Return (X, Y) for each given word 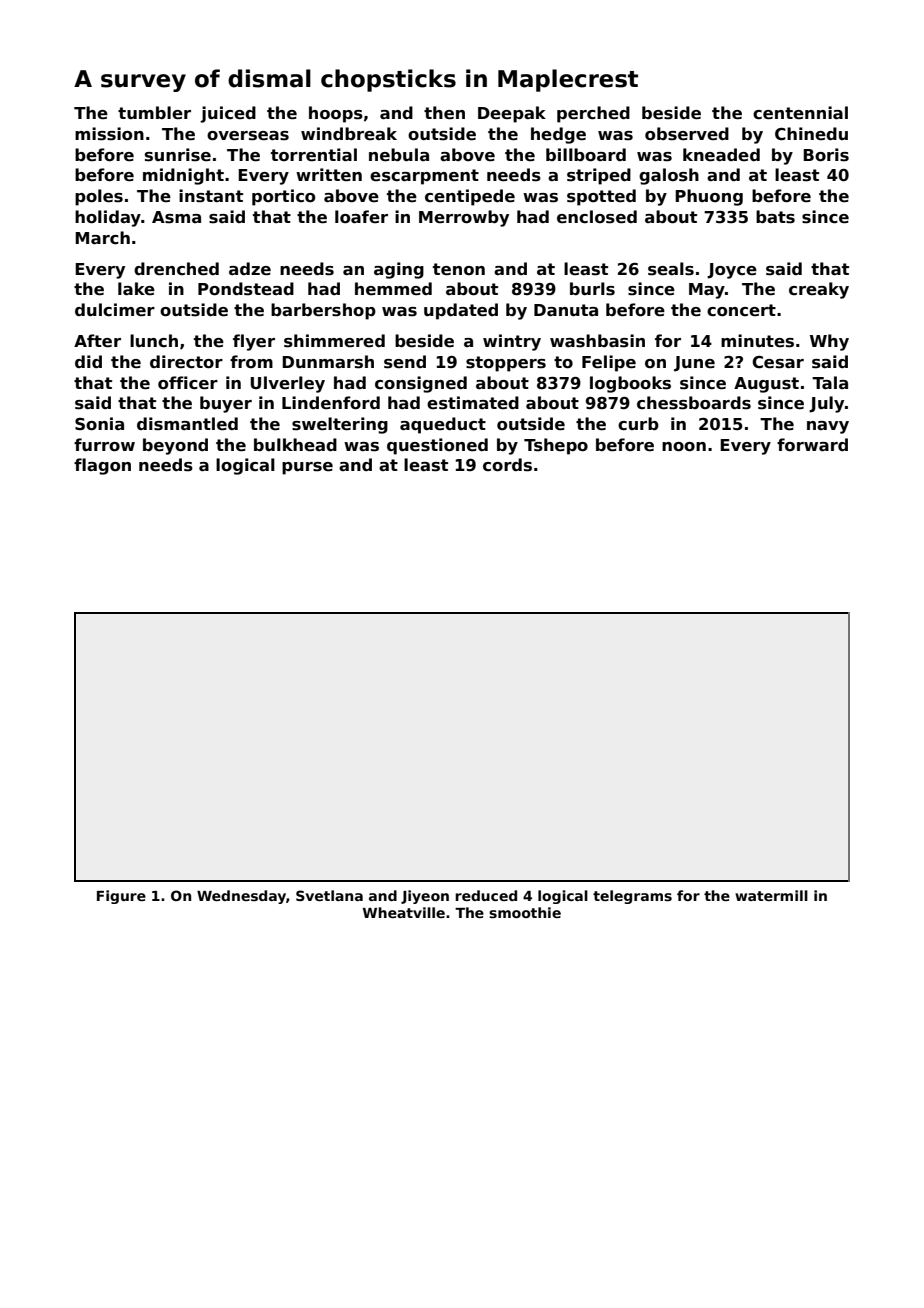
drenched (176, 269)
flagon (102, 466)
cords (507, 465)
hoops (336, 114)
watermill (771, 895)
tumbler (154, 113)
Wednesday (241, 897)
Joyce (732, 271)
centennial (800, 113)
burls (592, 289)
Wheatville (404, 912)
